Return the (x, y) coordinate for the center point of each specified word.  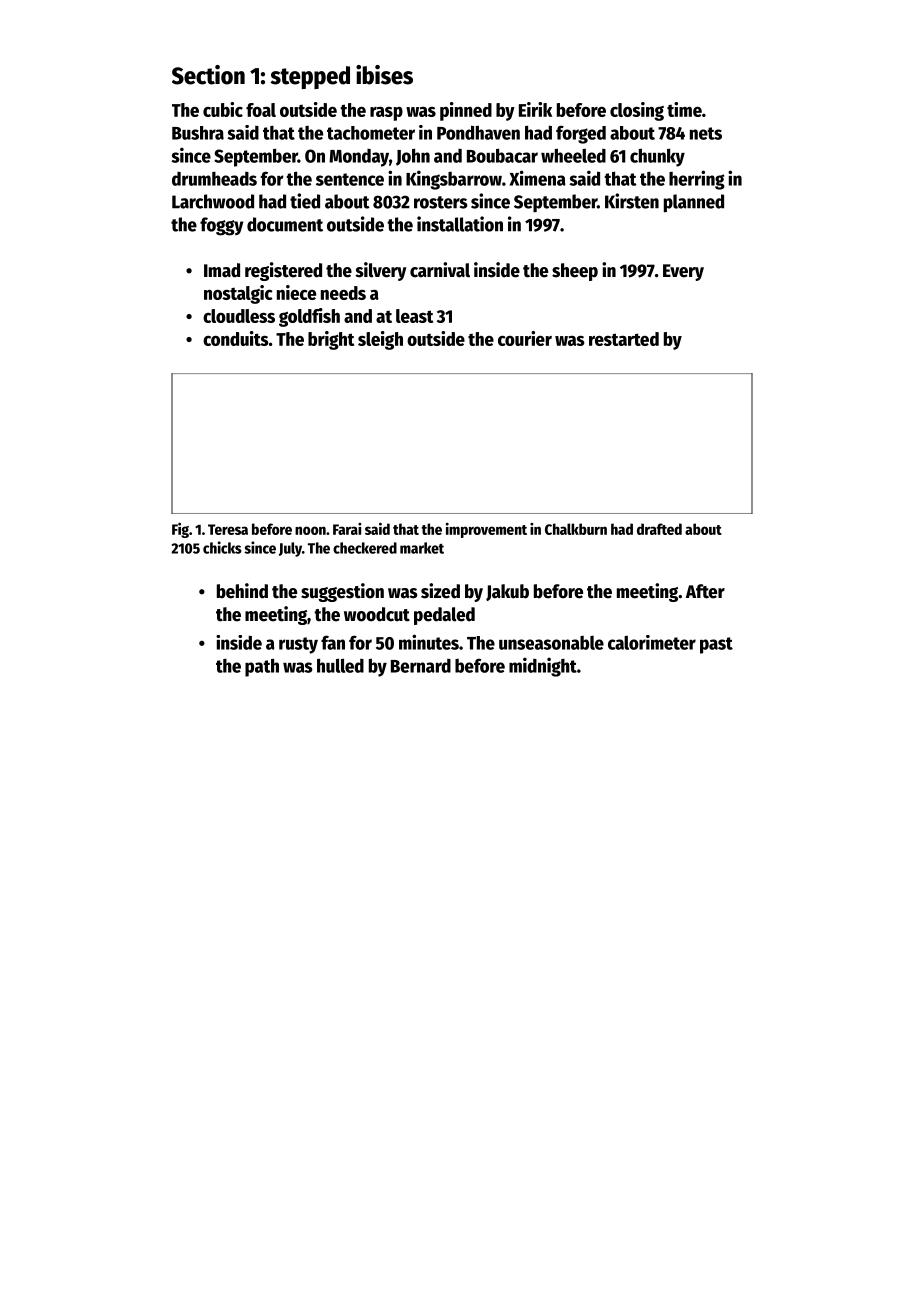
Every (683, 272)
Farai (347, 529)
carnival (440, 270)
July (290, 549)
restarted (624, 339)
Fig (180, 530)
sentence (350, 179)
